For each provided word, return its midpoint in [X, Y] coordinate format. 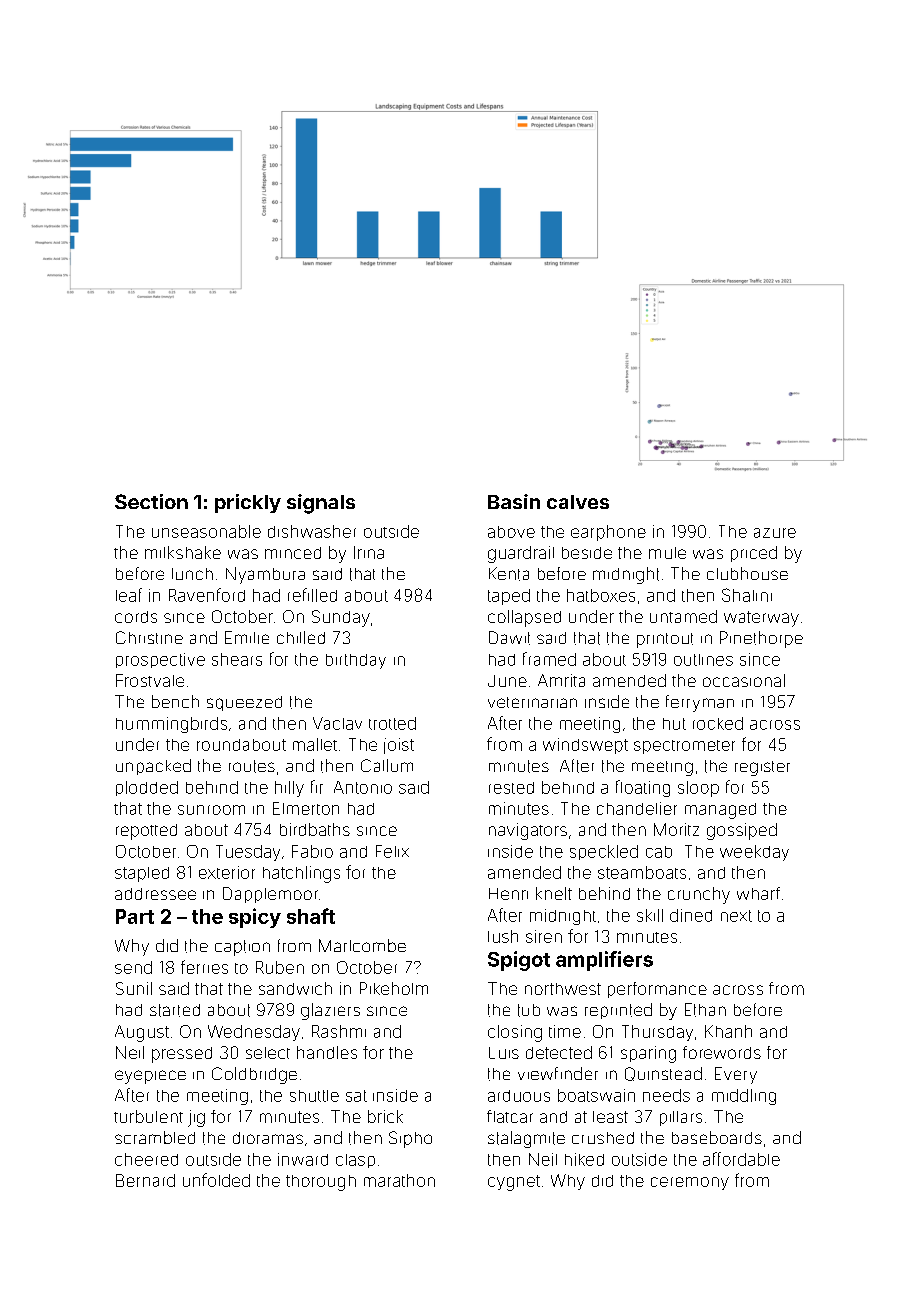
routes [252, 766]
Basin [514, 501]
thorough [321, 1183]
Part [135, 916]
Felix [392, 851]
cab [659, 852]
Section [151, 501]
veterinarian [532, 702]
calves [578, 502]
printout [665, 640]
